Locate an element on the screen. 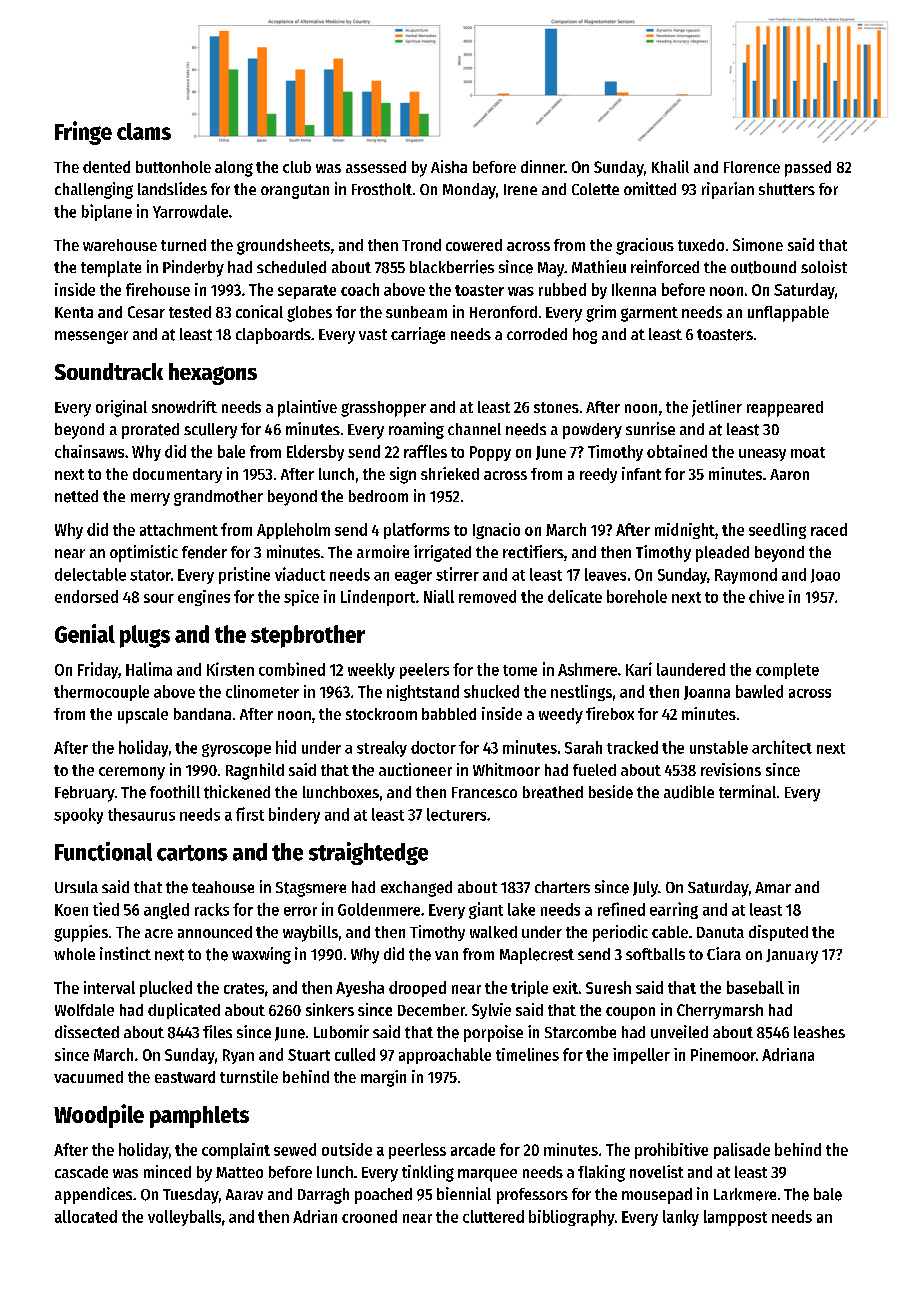  biennial is located at coordinates (464, 1193).
